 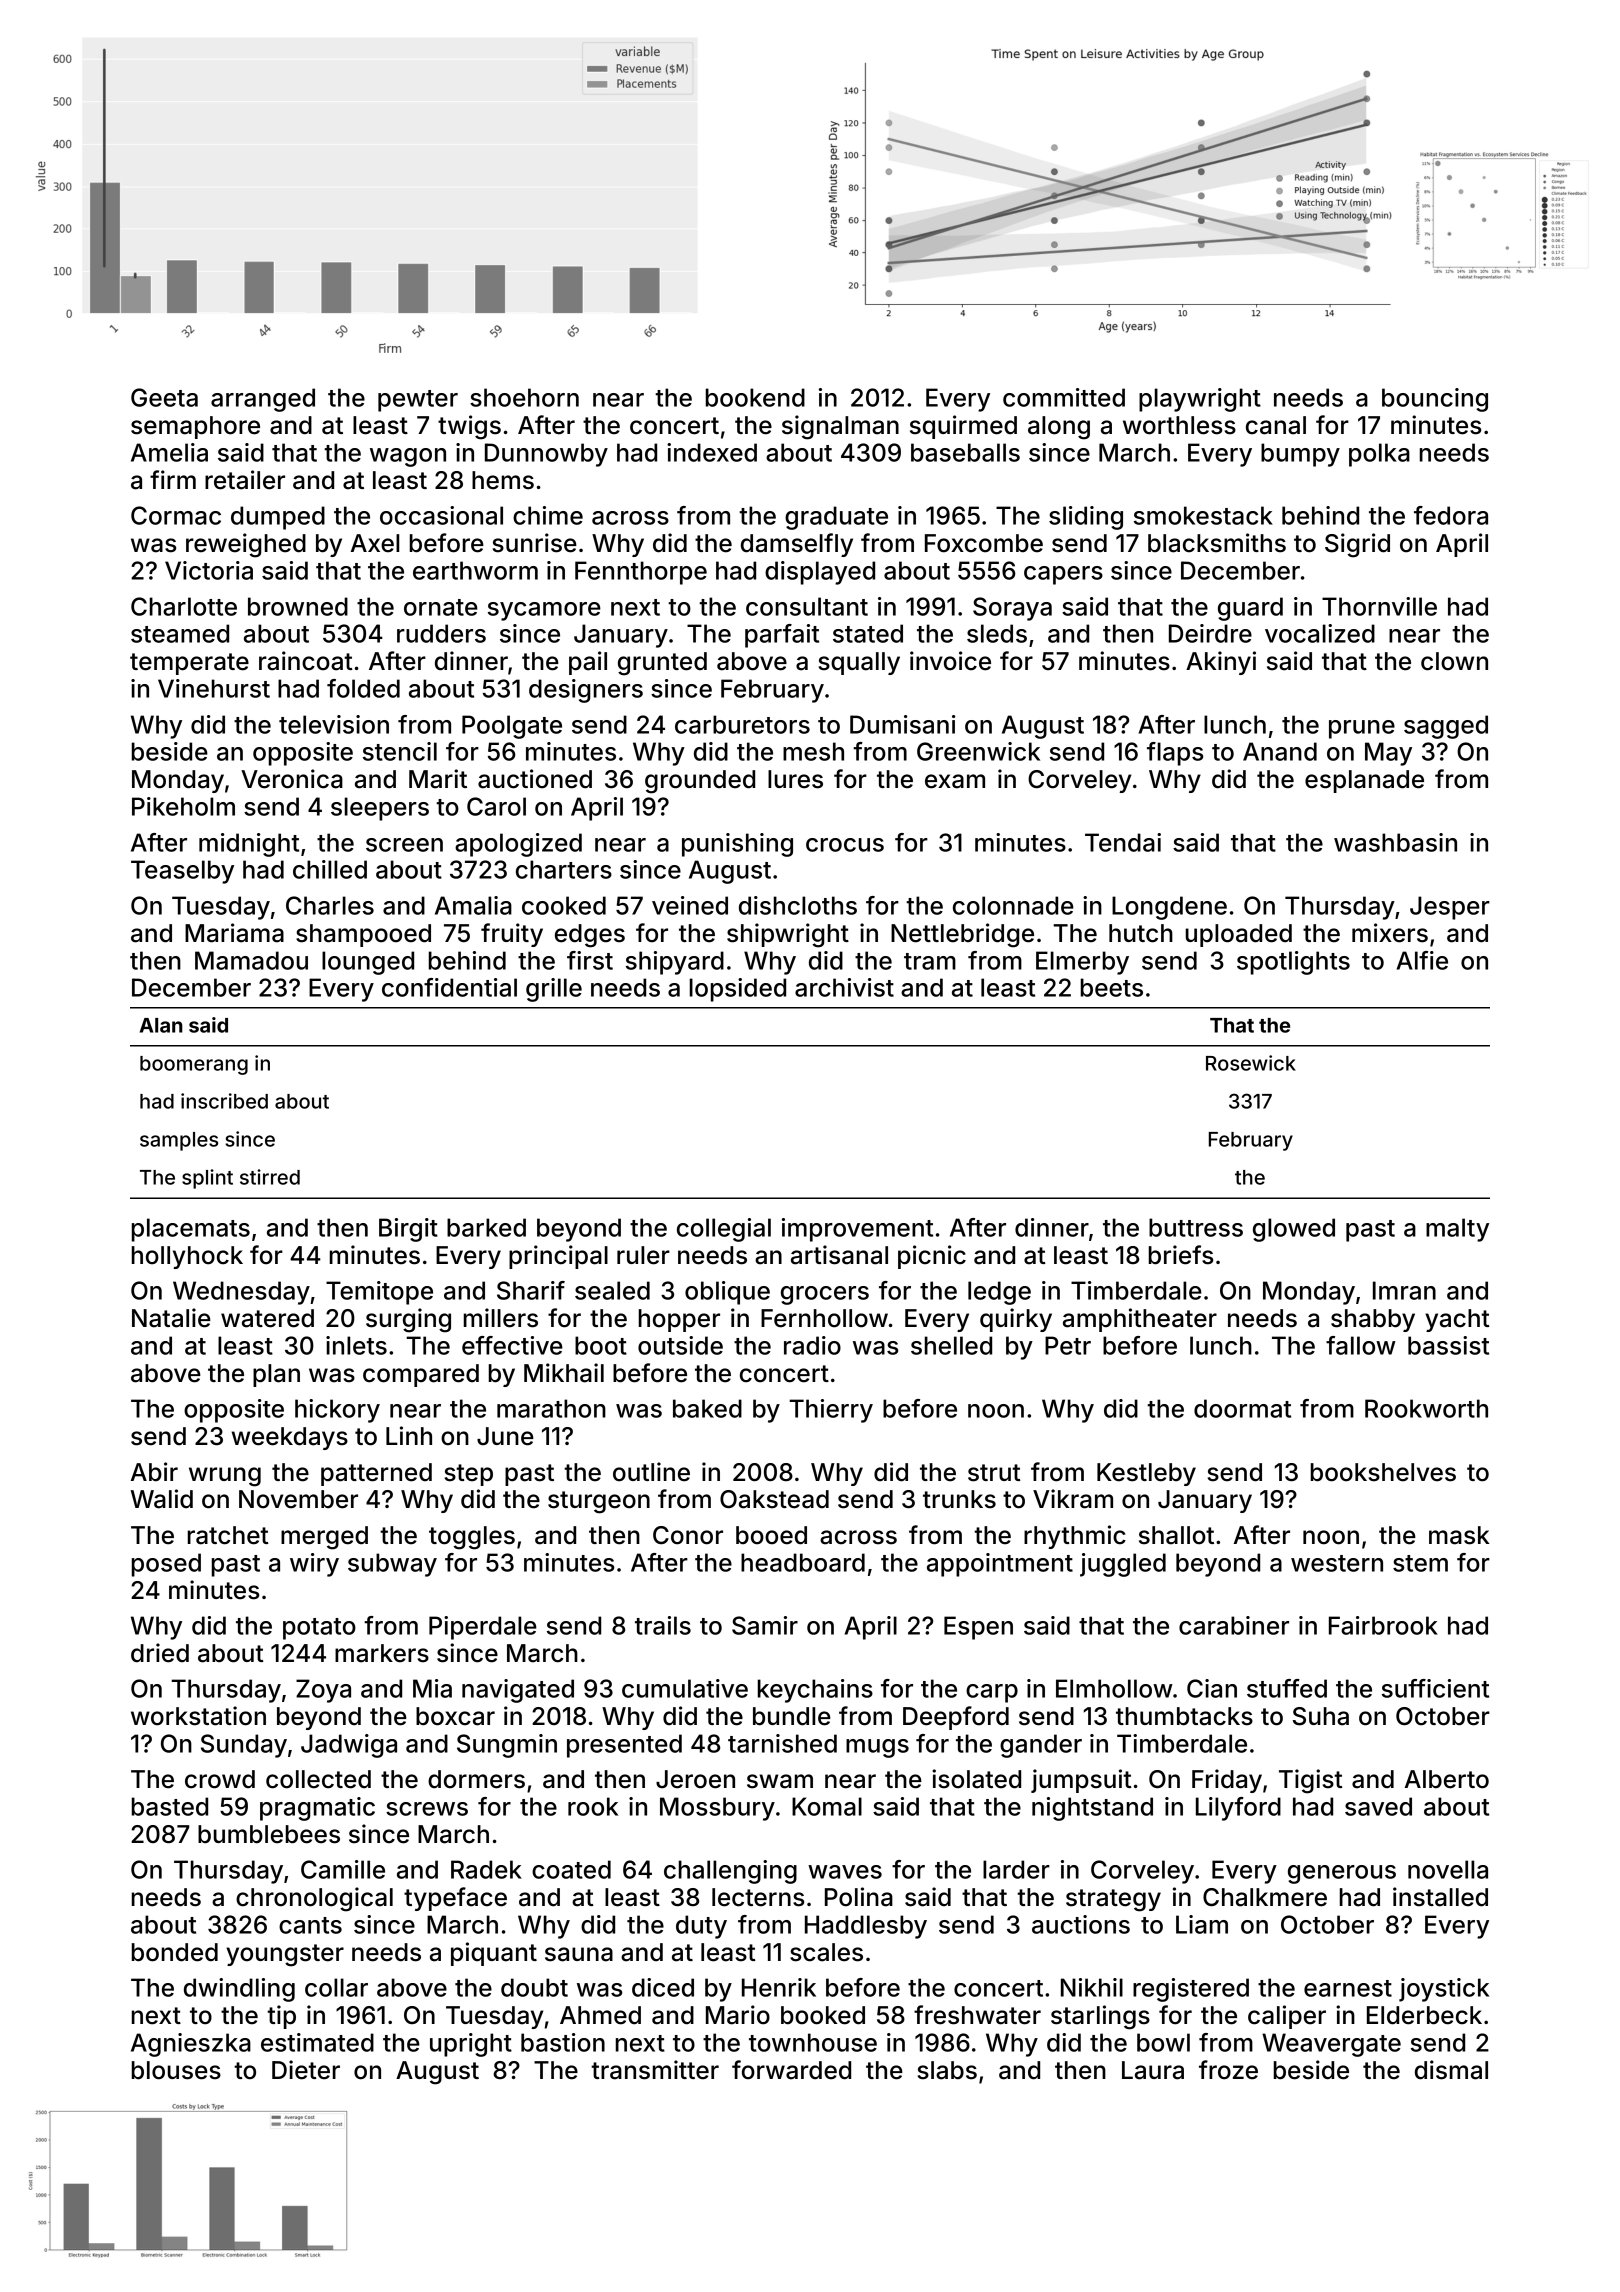 What do you see at coordinates (298, 606) in the page?
I see `browned` at bounding box center [298, 606].
